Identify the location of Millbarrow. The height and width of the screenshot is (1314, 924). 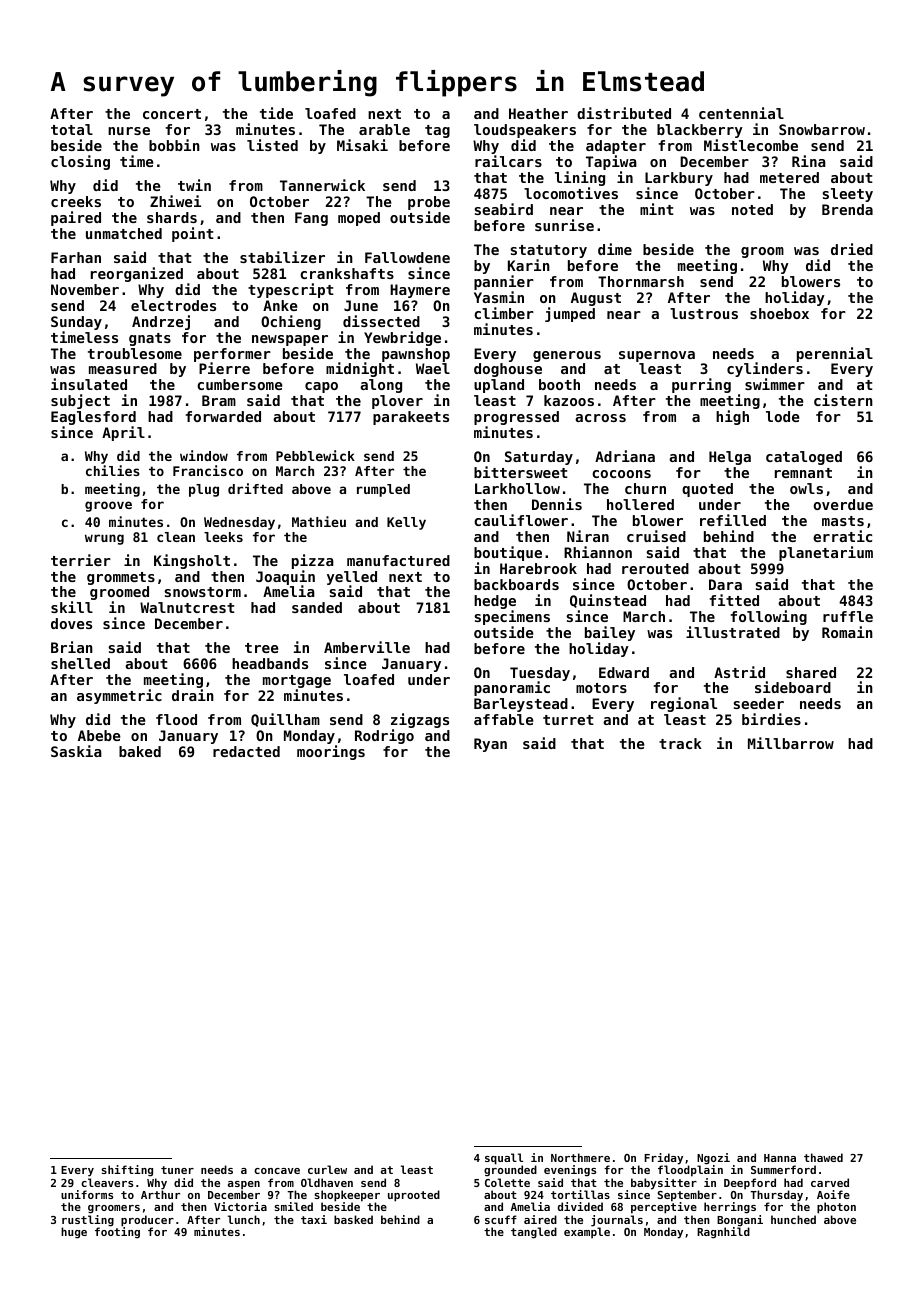
(791, 743).
